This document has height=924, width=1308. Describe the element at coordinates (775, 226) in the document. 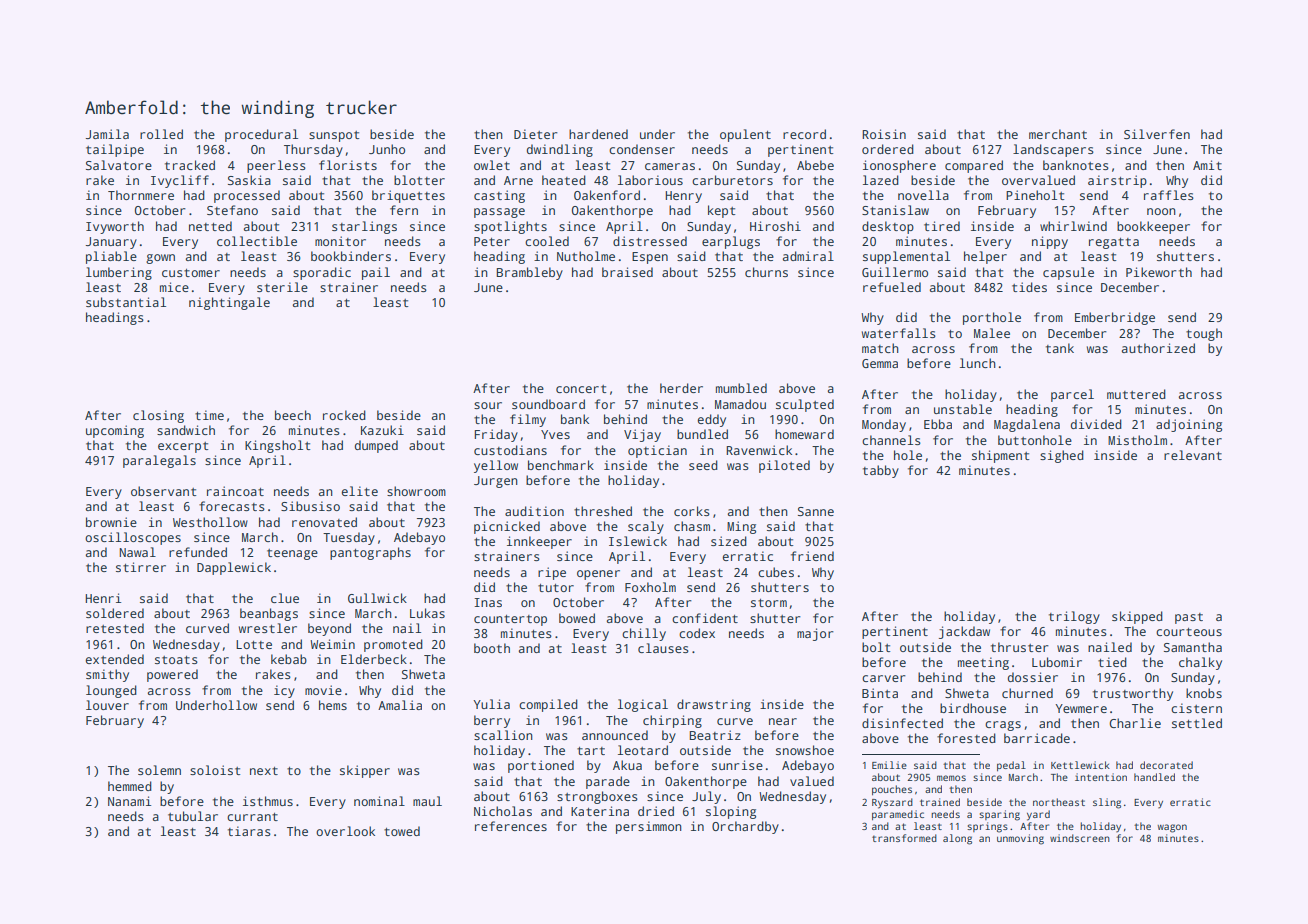

I see `Hiroshi` at that location.
